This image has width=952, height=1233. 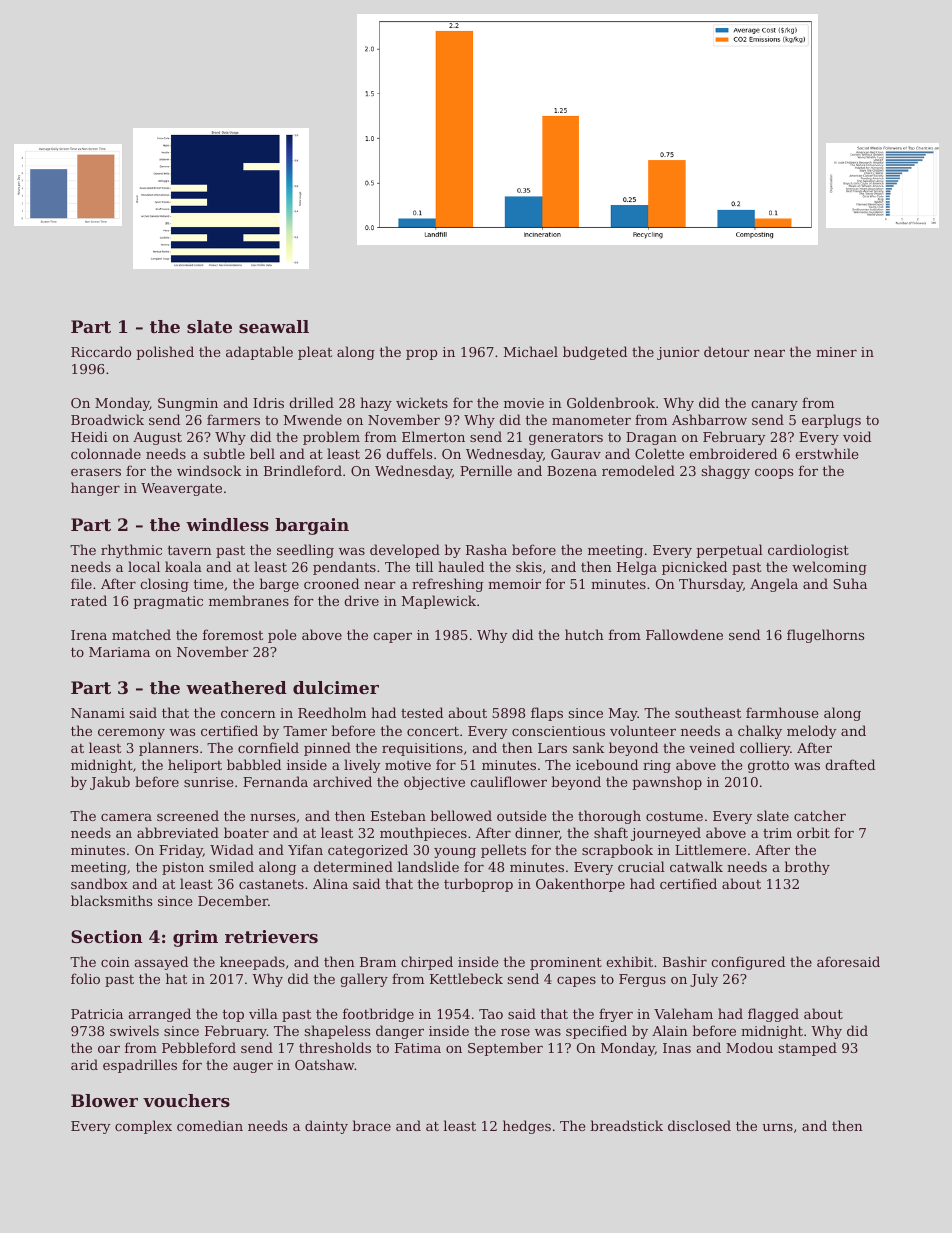 I want to click on landslide, so click(x=428, y=866).
